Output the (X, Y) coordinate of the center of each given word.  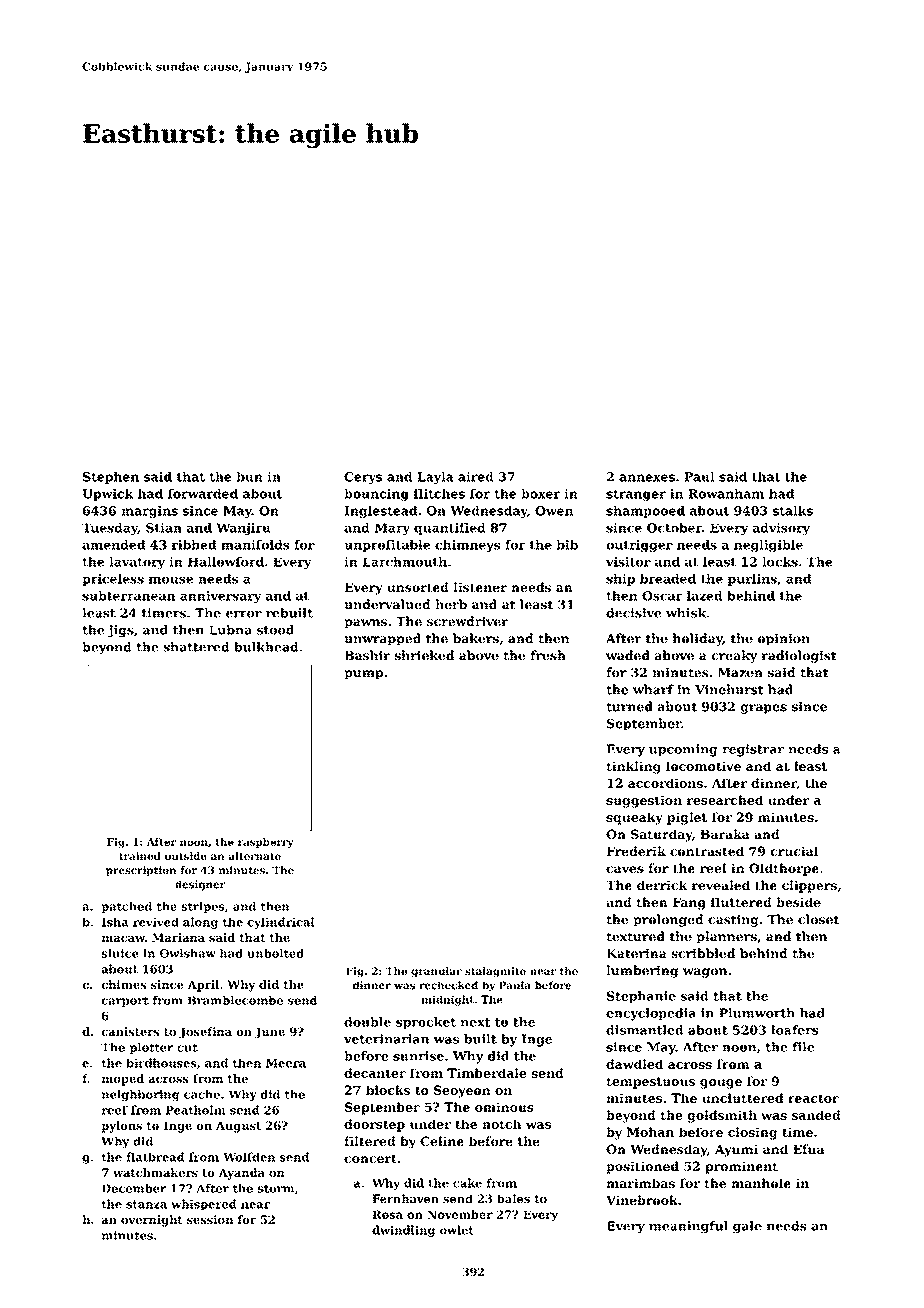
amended (114, 545)
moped (122, 1080)
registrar (753, 750)
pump (363, 675)
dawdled (634, 1064)
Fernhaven (405, 1198)
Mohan (650, 1132)
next (475, 1022)
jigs (121, 631)
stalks (793, 511)
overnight (152, 1221)
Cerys (363, 478)
